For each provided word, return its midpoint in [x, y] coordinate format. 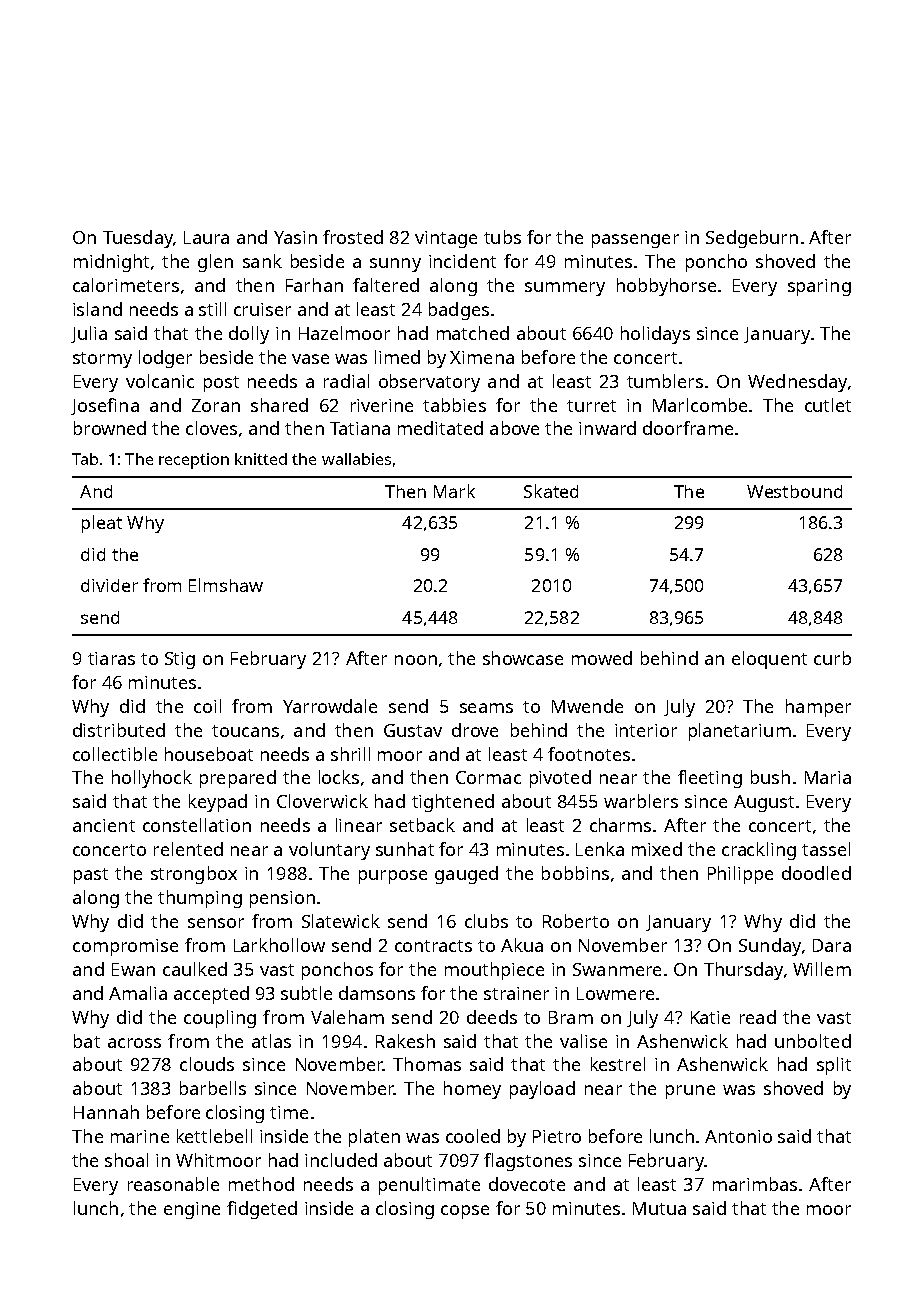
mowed [602, 658]
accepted [211, 995]
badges [459, 311]
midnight [111, 263]
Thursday [743, 971]
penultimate [429, 1186]
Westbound [794, 491]
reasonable [173, 1184]
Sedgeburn [752, 239]
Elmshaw [226, 585]
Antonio [738, 1136]
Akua [522, 945]
